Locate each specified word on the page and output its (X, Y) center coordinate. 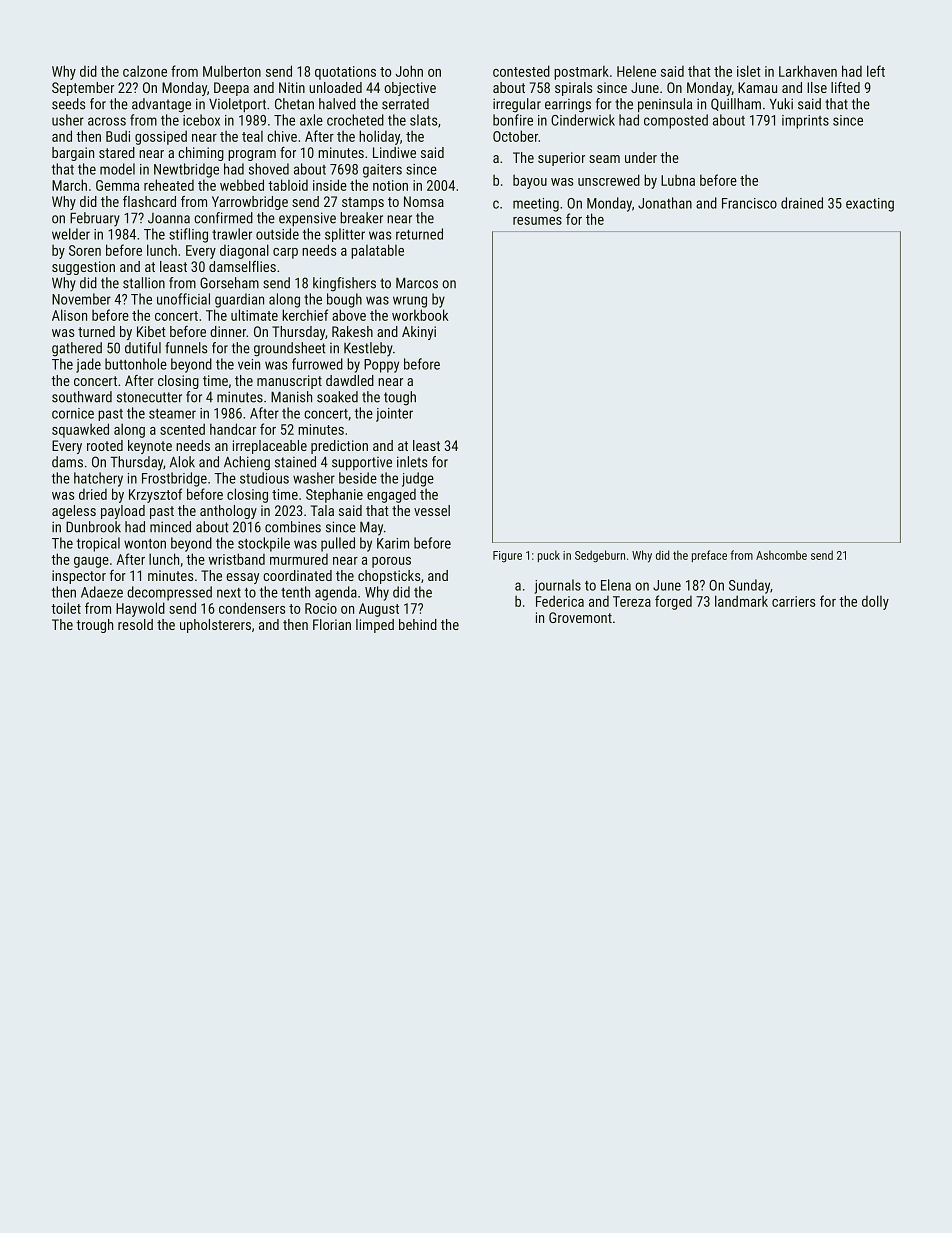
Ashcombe (781, 555)
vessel (432, 510)
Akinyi (419, 333)
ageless (74, 512)
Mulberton (232, 71)
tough (400, 398)
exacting (870, 205)
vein (249, 364)
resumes (537, 221)
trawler (232, 234)
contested (521, 71)
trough (94, 626)
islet (749, 71)
